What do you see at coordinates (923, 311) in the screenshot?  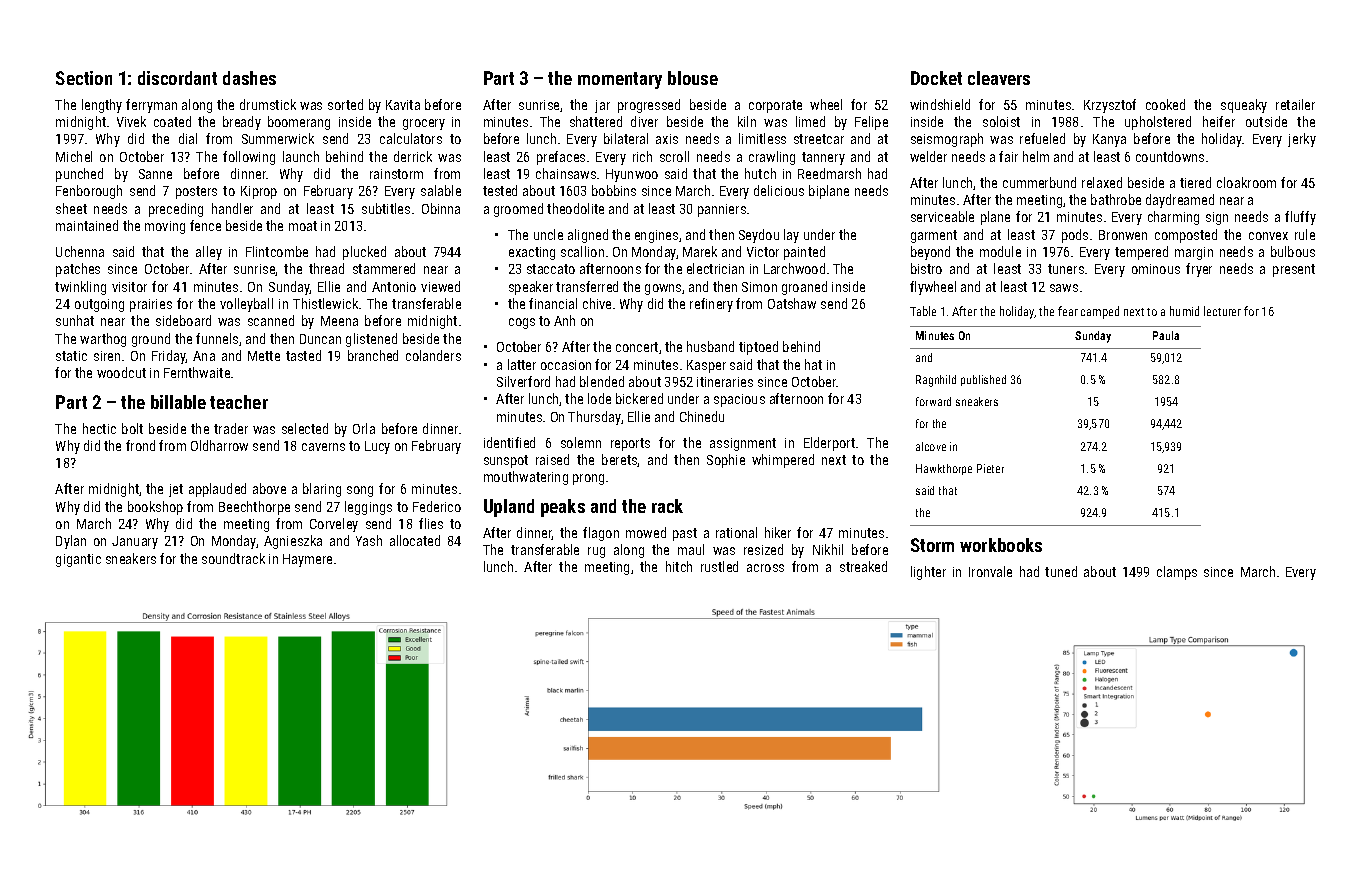 I see `Table` at bounding box center [923, 311].
